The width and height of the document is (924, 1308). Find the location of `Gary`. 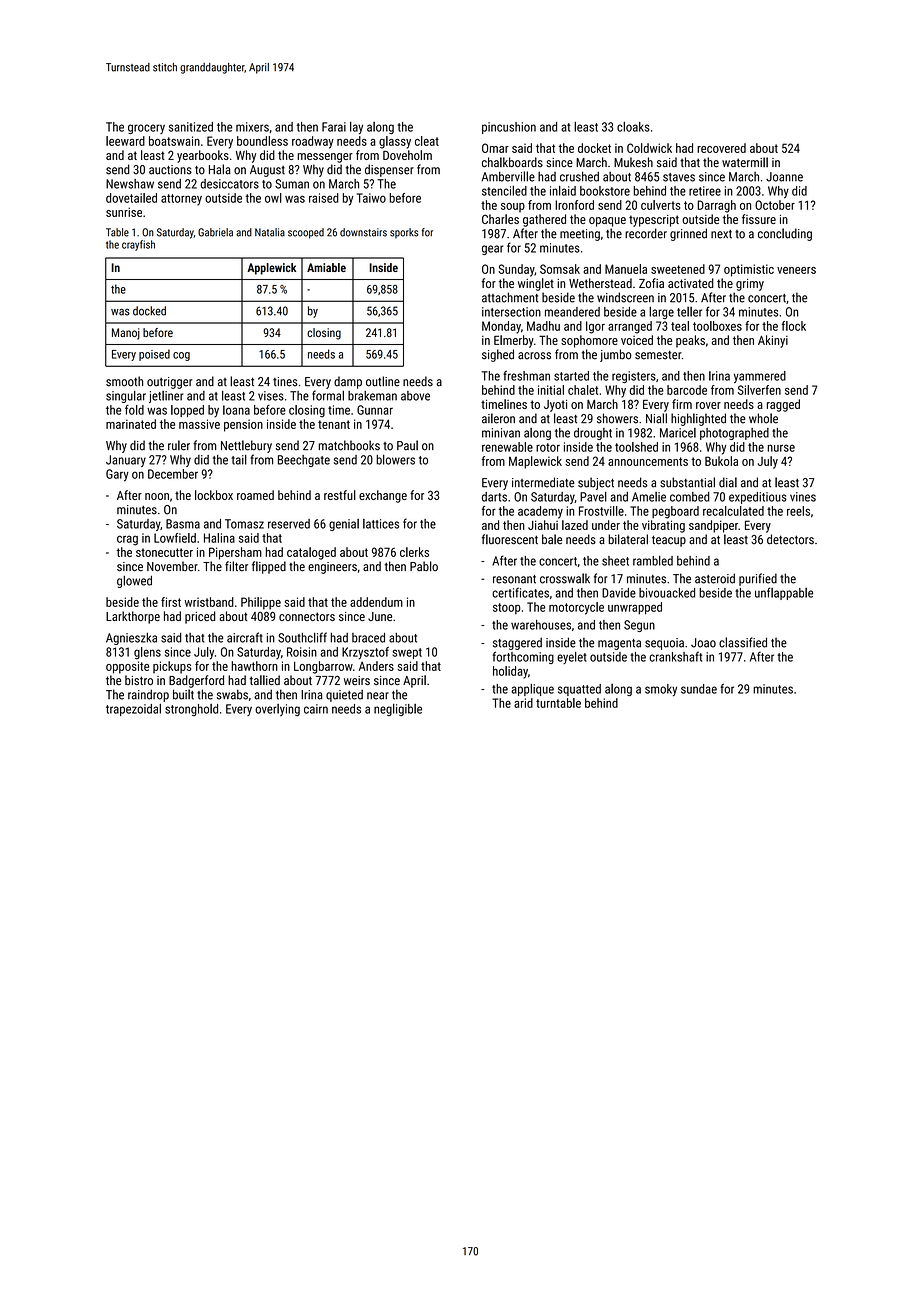

Gary is located at coordinates (117, 475).
